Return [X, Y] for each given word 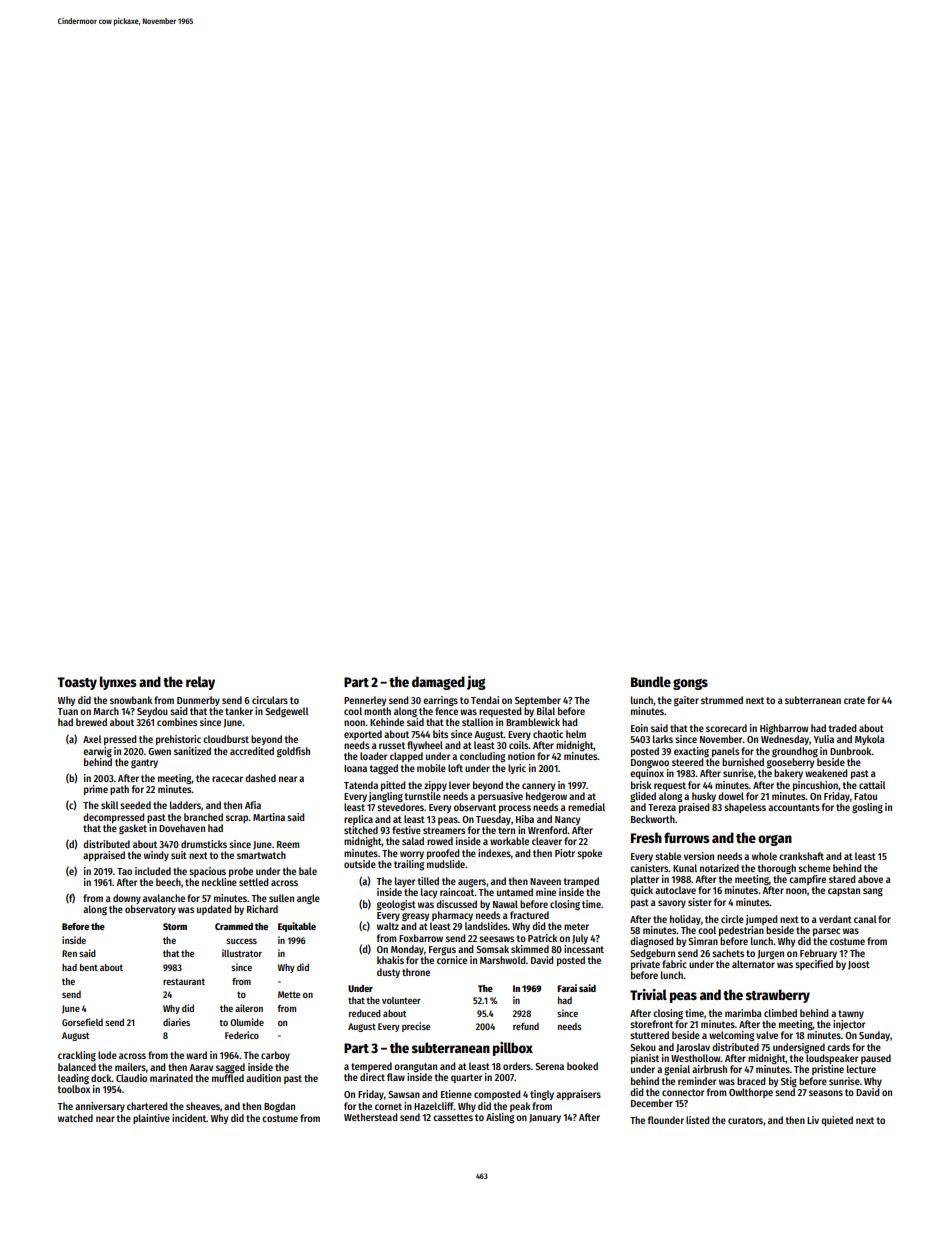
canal [865, 919]
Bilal [546, 711]
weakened [826, 773]
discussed [456, 904]
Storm [175, 926]
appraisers [578, 1095]
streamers [444, 830]
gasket [133, 829]
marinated [171, 1078]
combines [177, 722]
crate [854, 700]
